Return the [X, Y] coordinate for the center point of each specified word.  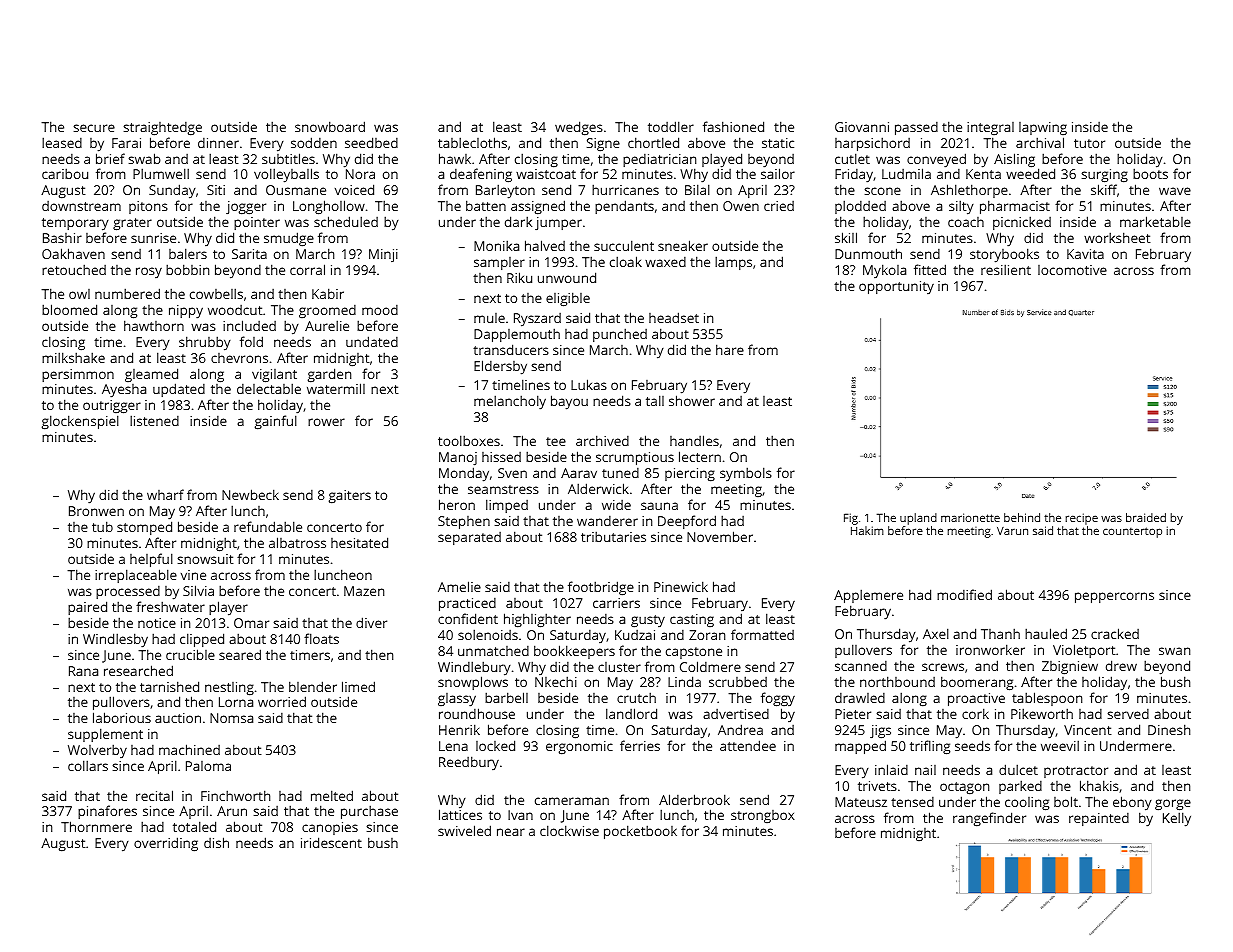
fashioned [733, 126]
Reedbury [469, 763]
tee [556, 441]
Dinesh [1169, 729]
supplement [105, 735]
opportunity [896, 288]
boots [1150, 173]
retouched [74, 269]
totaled [194, 826]
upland [918, 519]
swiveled [464, 830]
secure [94, 128]
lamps [733, 263]
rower [326, 422]
